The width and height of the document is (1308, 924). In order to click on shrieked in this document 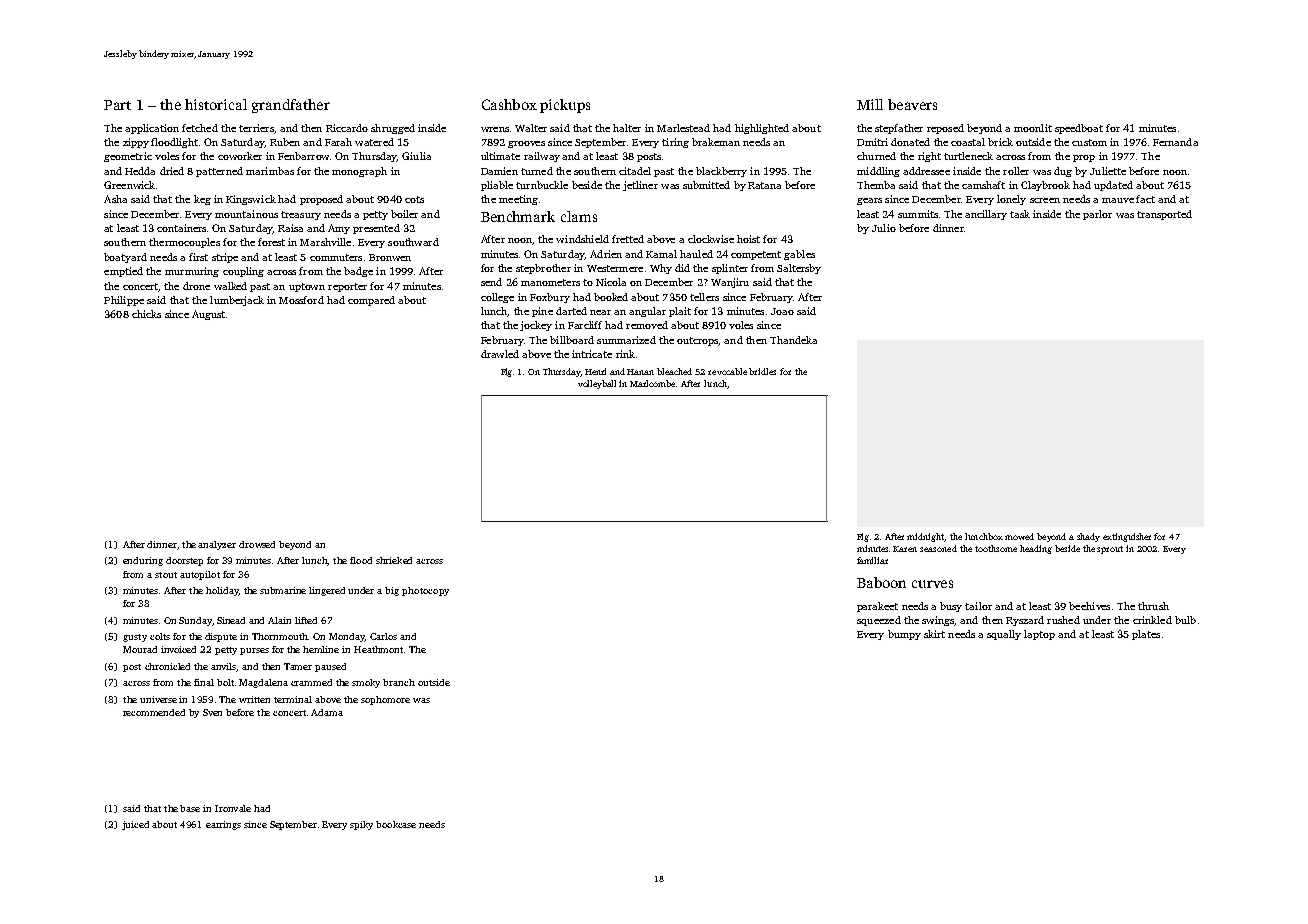, I will do `click(394, 560)`.
